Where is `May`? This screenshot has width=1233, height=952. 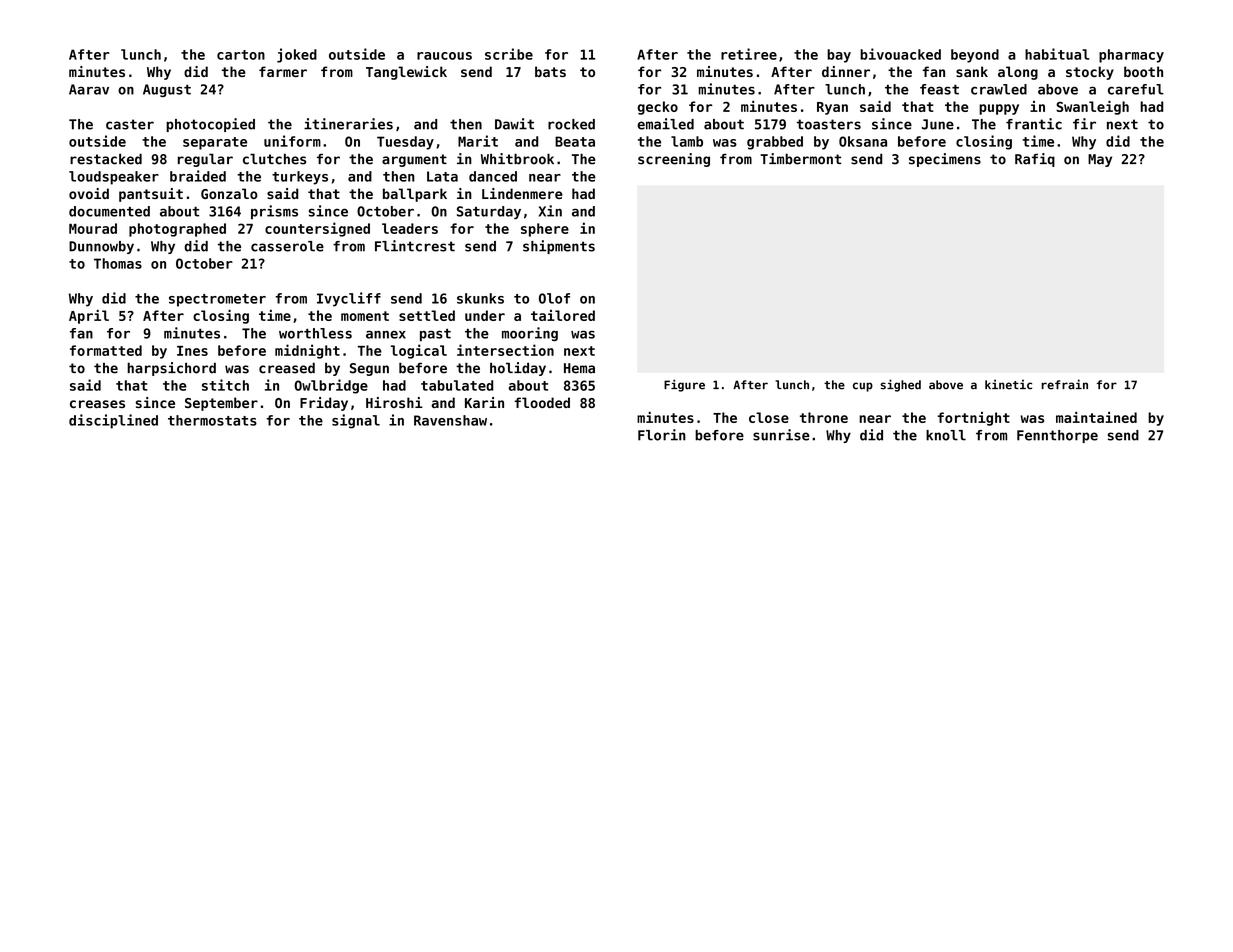 May is located at coordinates (1100, 160).
